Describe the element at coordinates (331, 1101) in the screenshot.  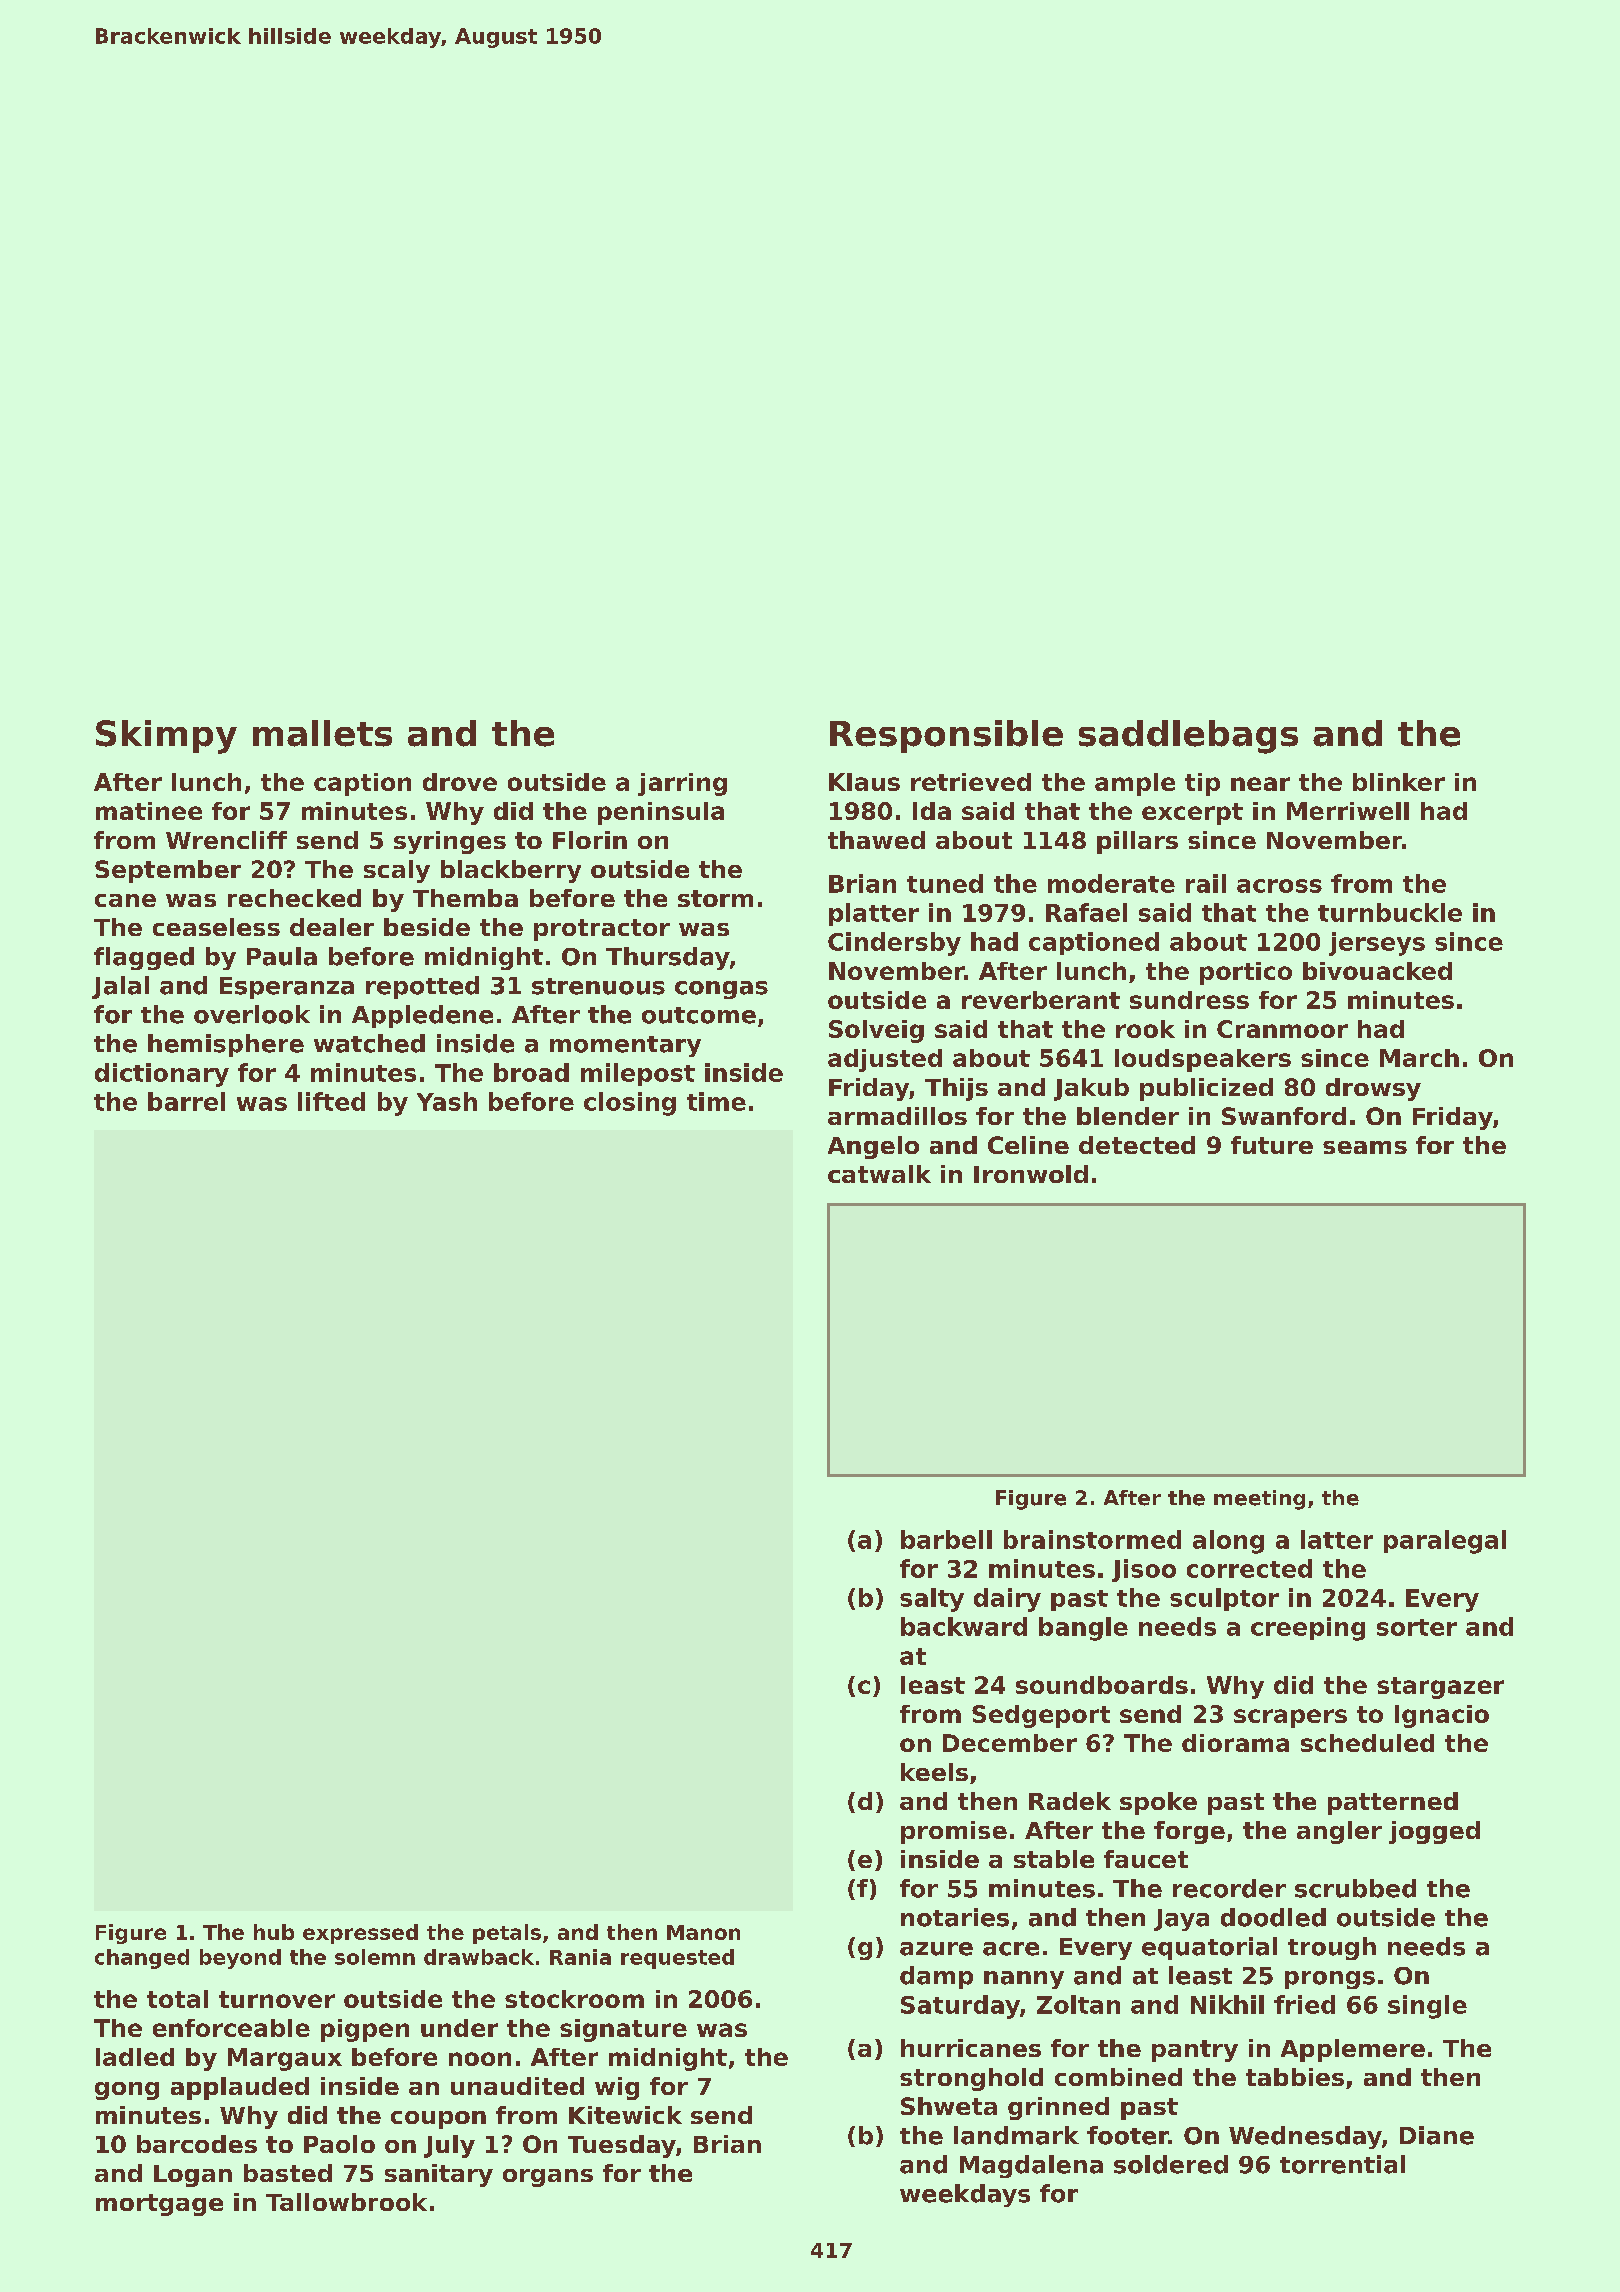
I see `lifted` at that location.
